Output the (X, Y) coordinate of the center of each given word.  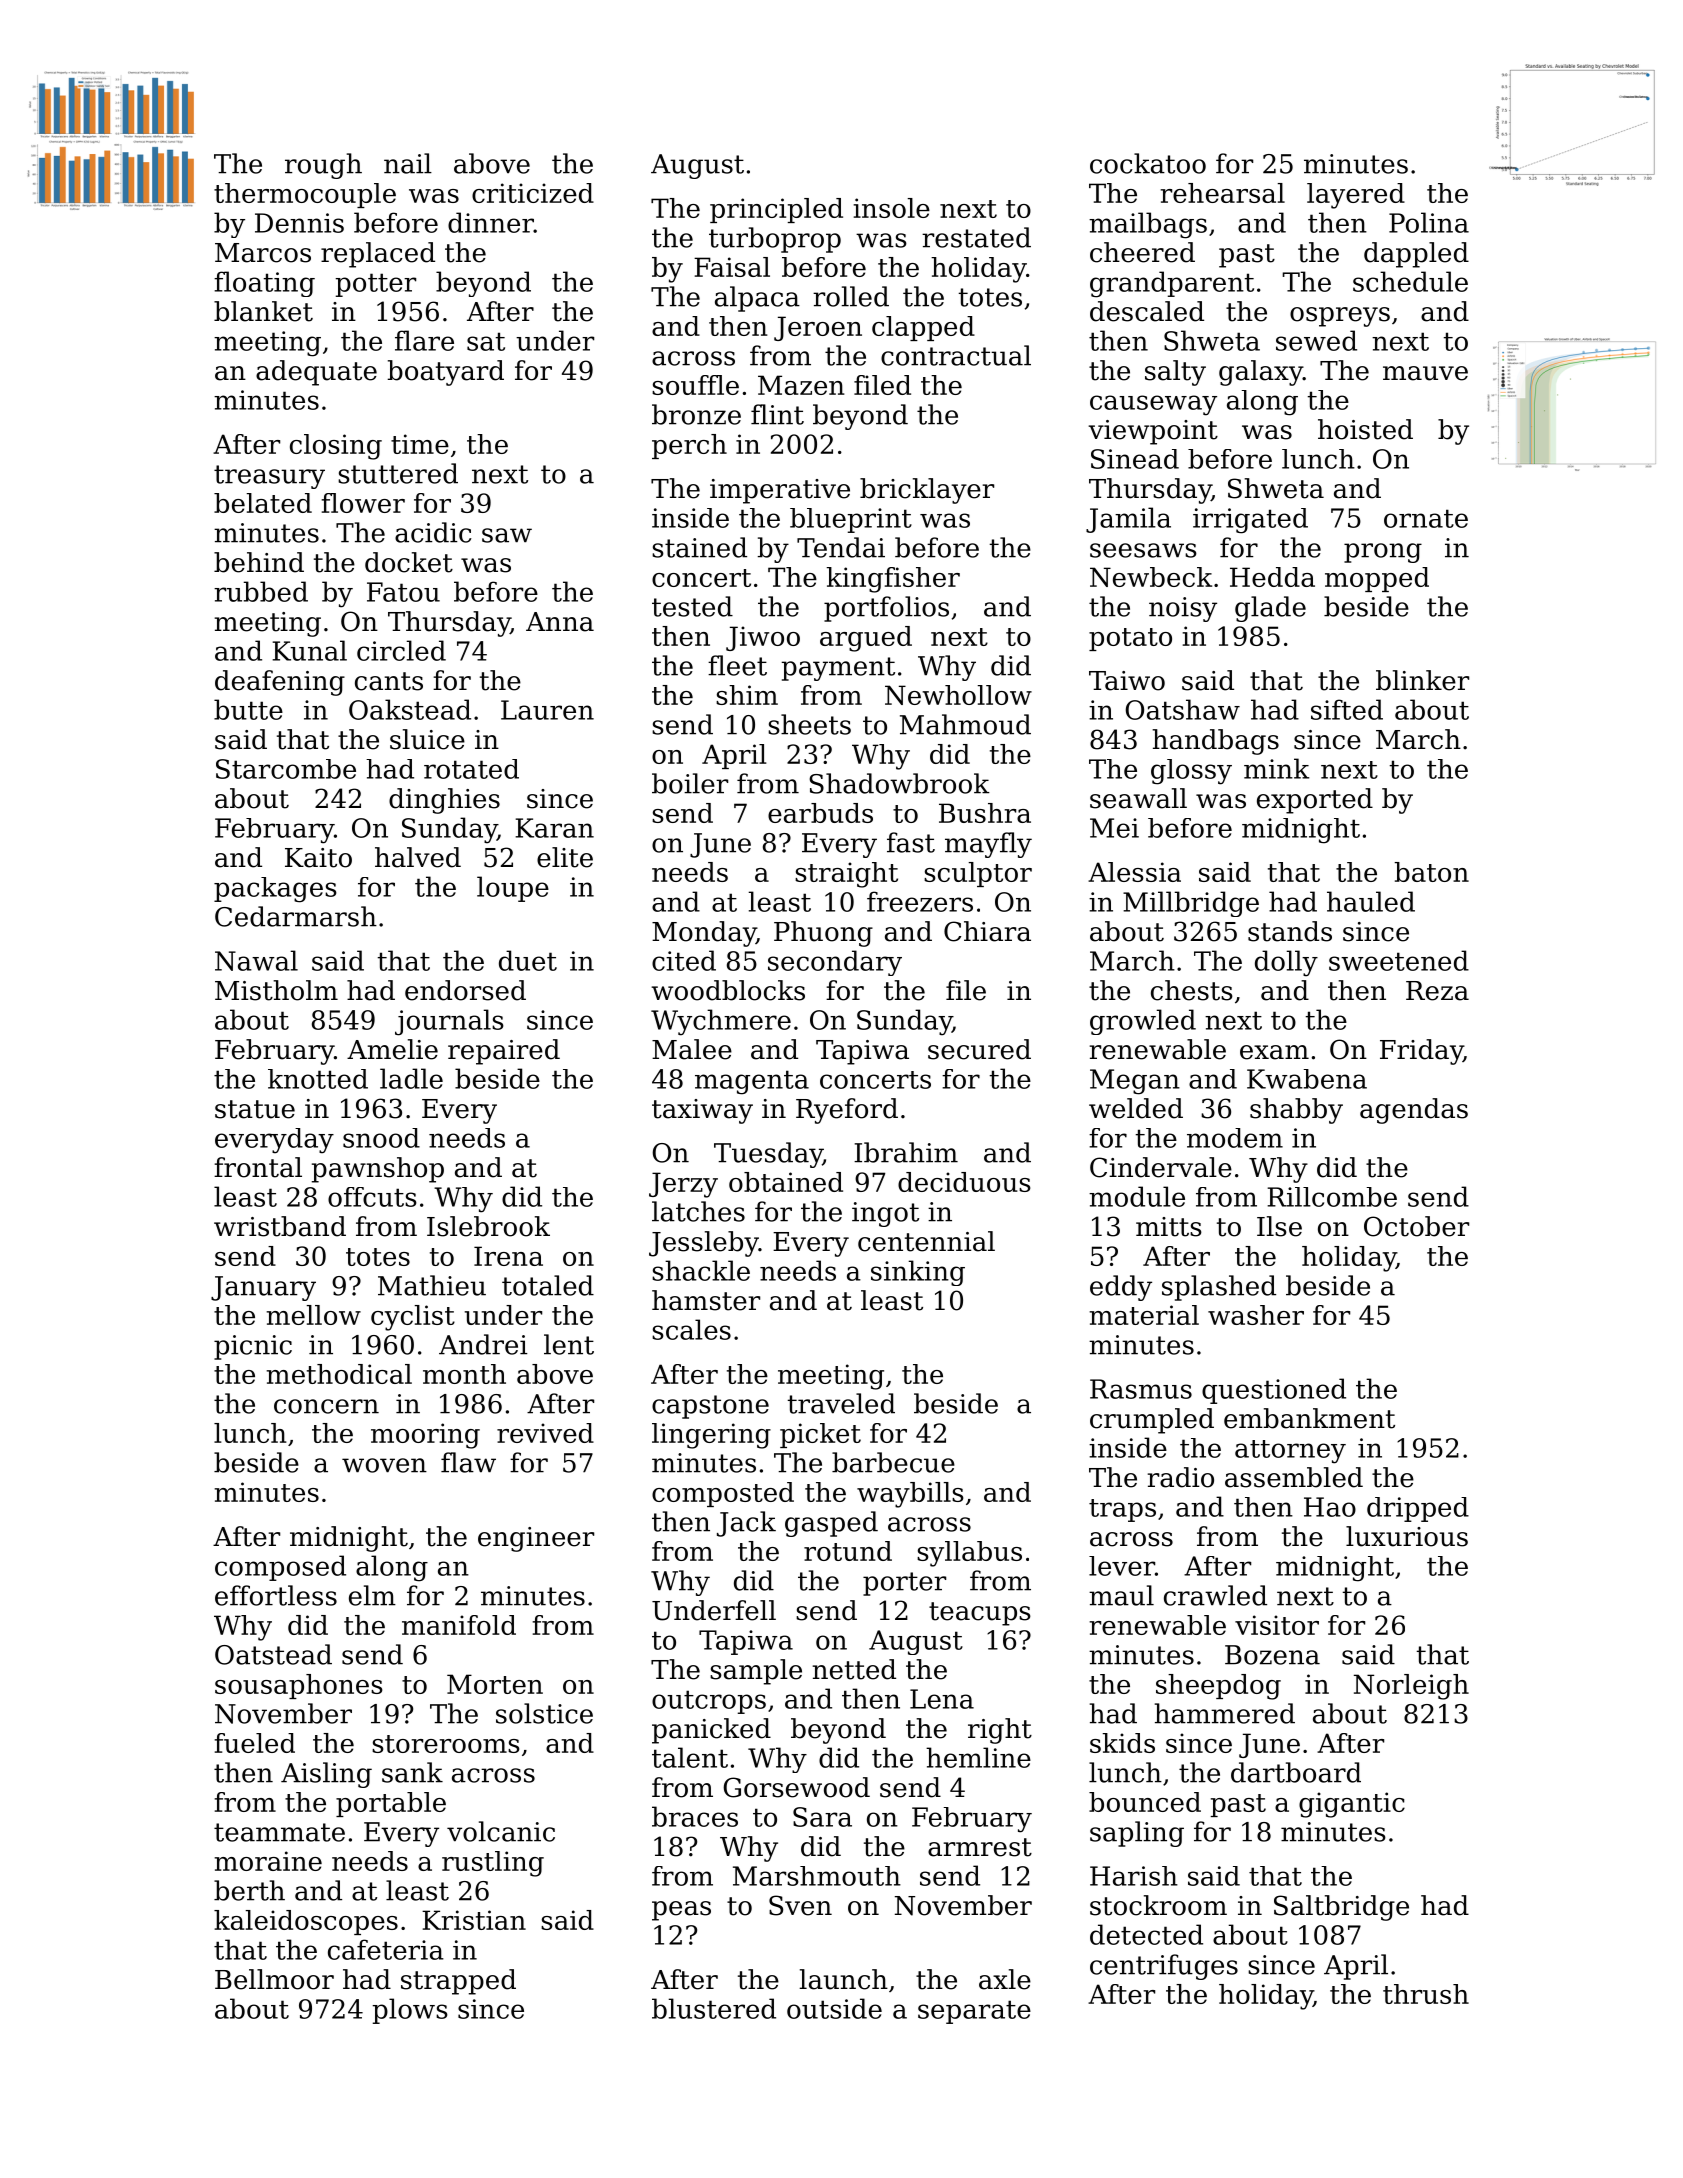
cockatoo (1148, 163)
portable (391, 1804)
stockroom (1158, 1905)
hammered (1225, 1713)
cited (684, 960)
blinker (1422, 680)
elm (372, 1595)
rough (323, 166)
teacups (980, 1614)
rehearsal (1222, 193)
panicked (711, 1731)
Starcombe (286, 769)
